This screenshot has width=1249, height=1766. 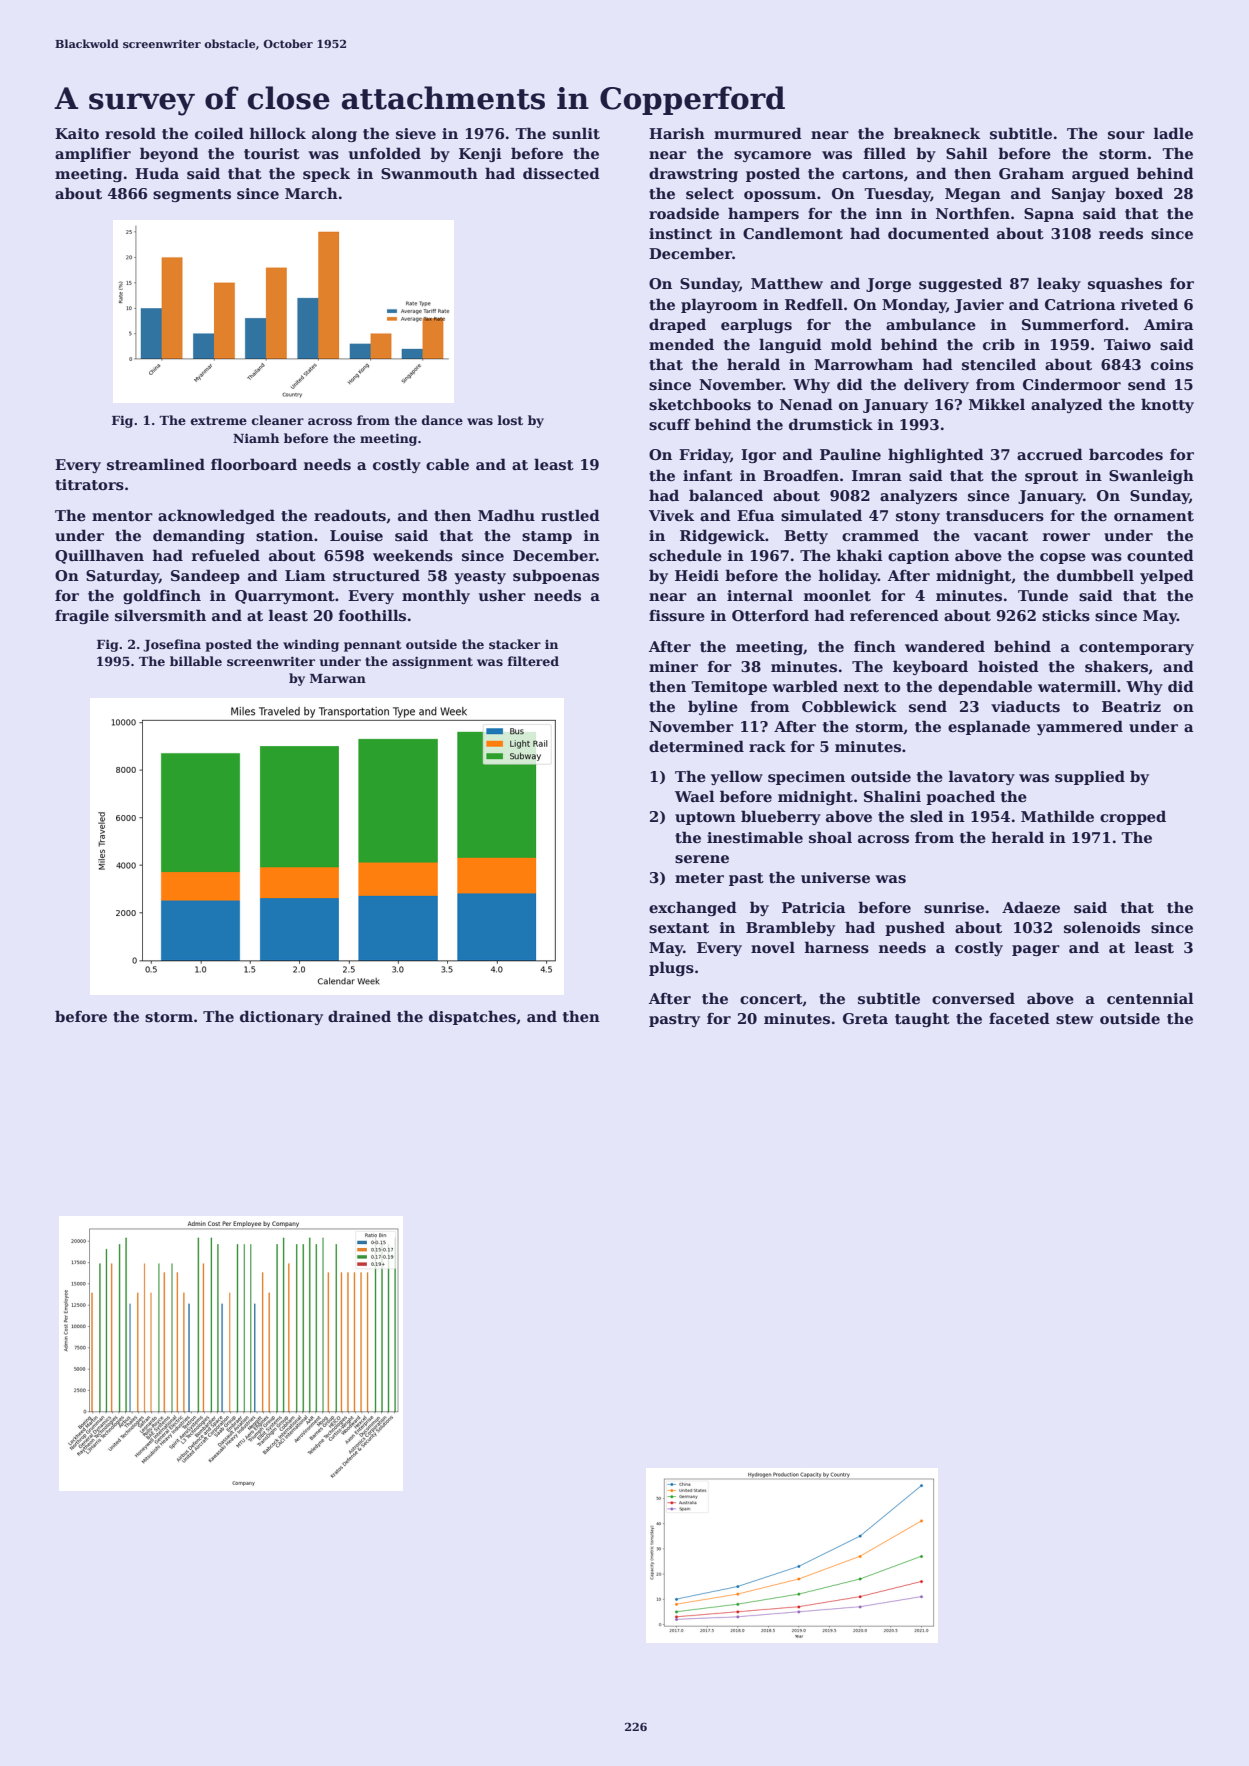 What do you see at coordinates (1126, 454) in the screenshot?
I see `barcodes` at bounding box center [1126, 454].
